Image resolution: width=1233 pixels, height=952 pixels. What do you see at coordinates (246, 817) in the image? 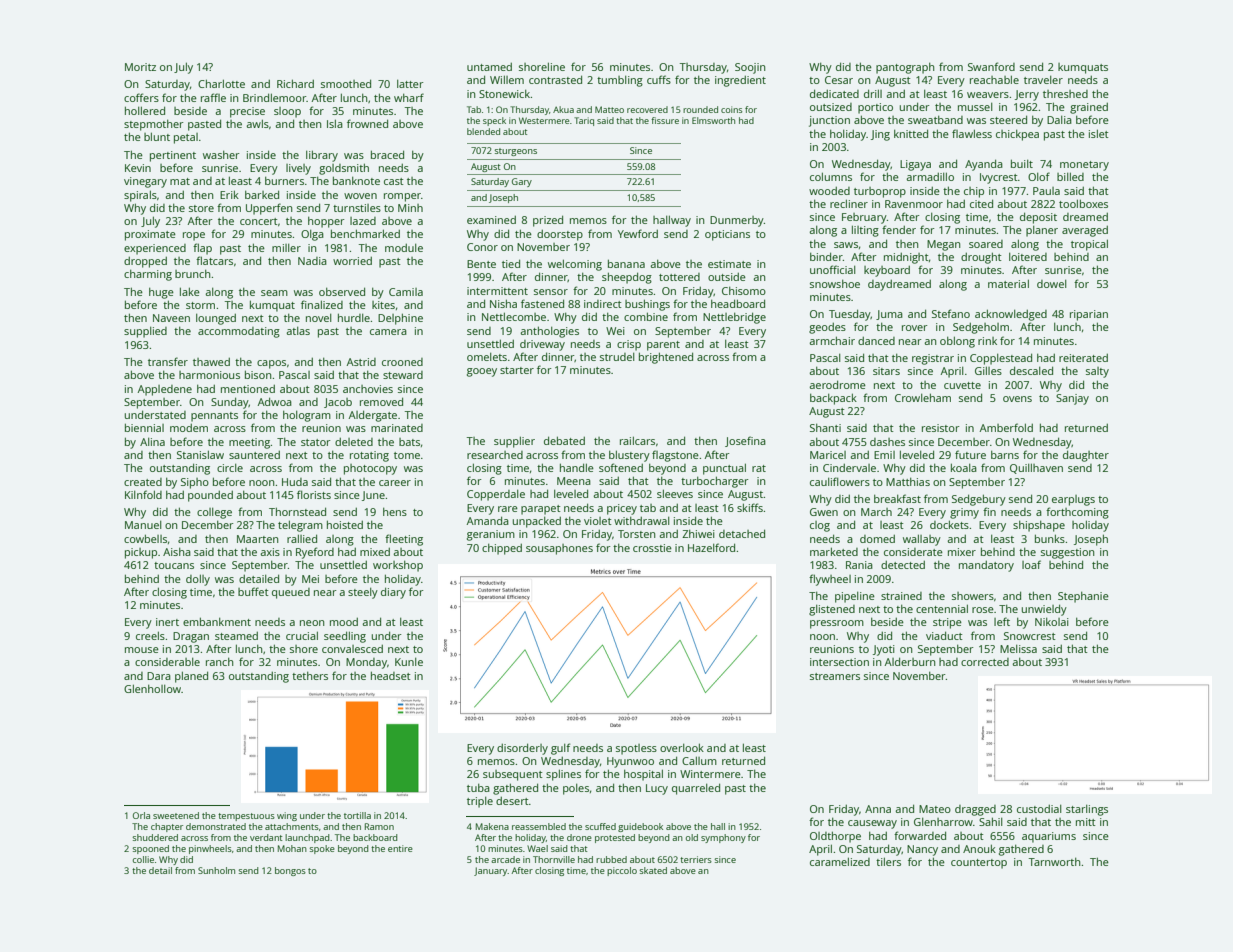
I see `tempestuous` at bounding box center [246, 817].
